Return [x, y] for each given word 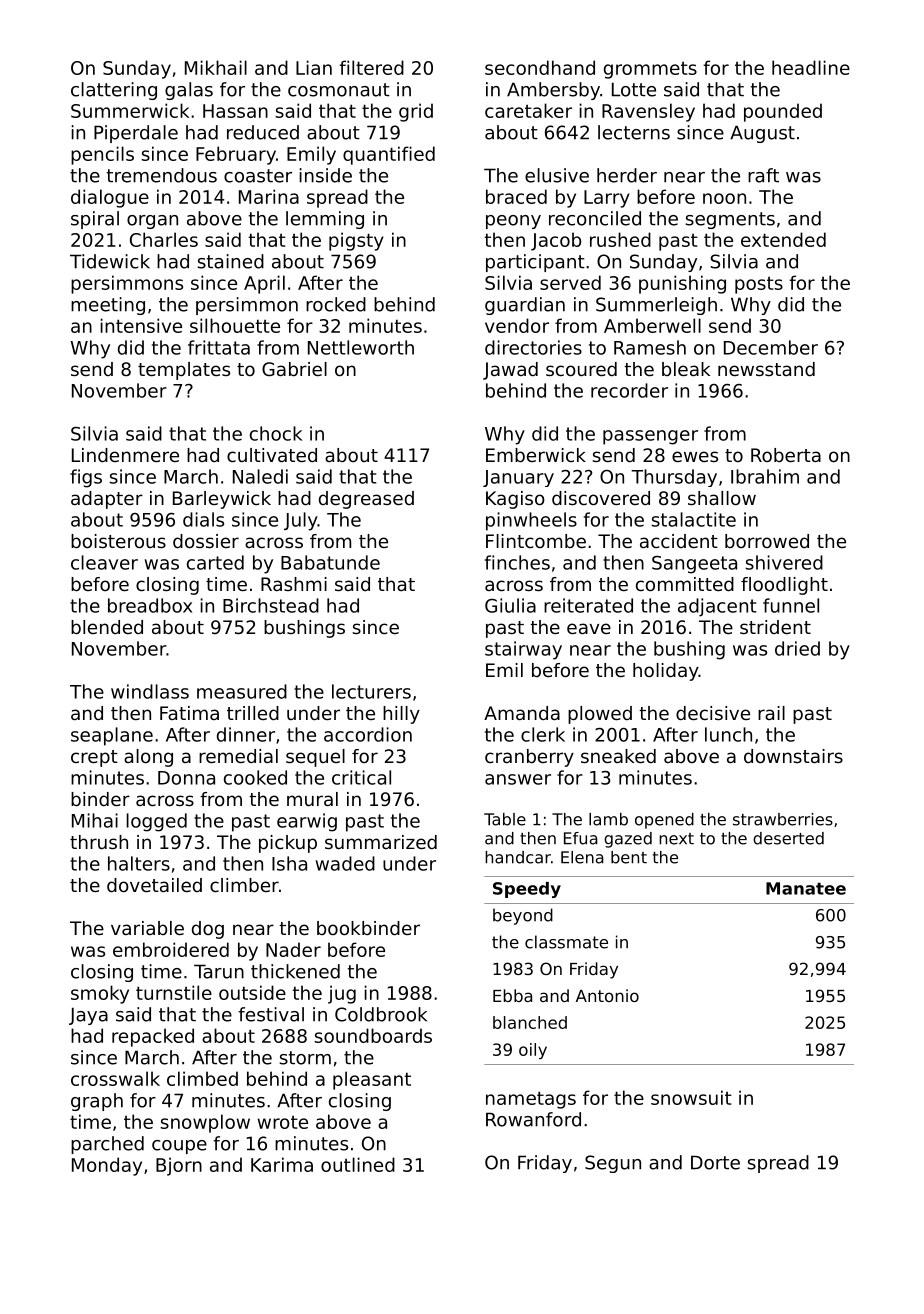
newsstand [766, 369]
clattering [114, 91]
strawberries [783, 819]
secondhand [540, 67]
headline [811, 67]
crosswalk [115, 1078]
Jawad [510, 371]
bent [629, 857]
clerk [543, 734]
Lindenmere [125, 455]
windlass [150, 691]
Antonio [607, 995]
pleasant [372, 1080]
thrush [99, 842]
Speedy [527, 890]
